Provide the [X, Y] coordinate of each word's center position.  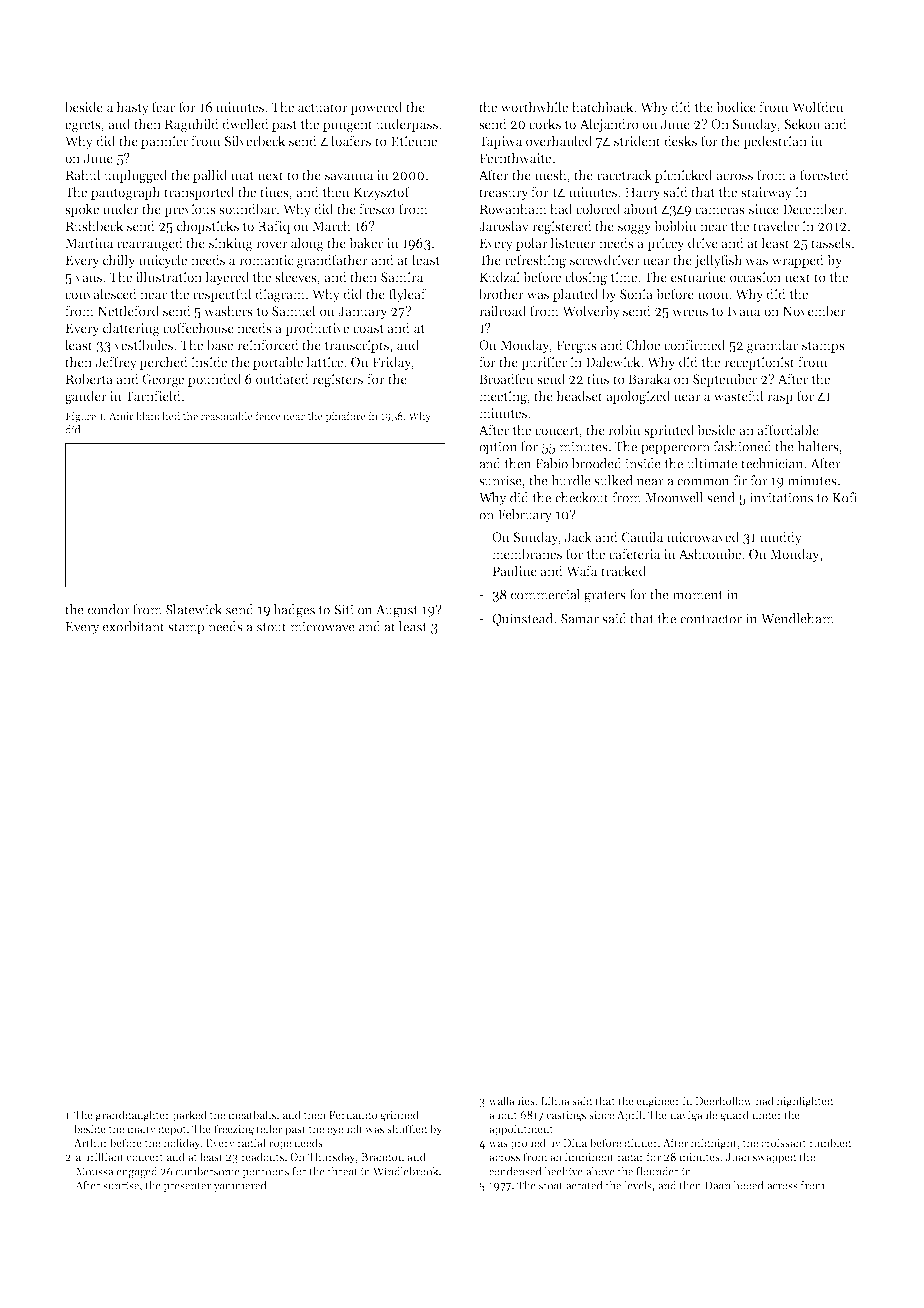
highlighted [805, 1102]
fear [163, 106]
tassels [831, 242]
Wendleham [797, 618]
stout [272, 627]
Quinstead [522, 620]
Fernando [353, 1114]
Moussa [95, 1171]
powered [376, 108]
